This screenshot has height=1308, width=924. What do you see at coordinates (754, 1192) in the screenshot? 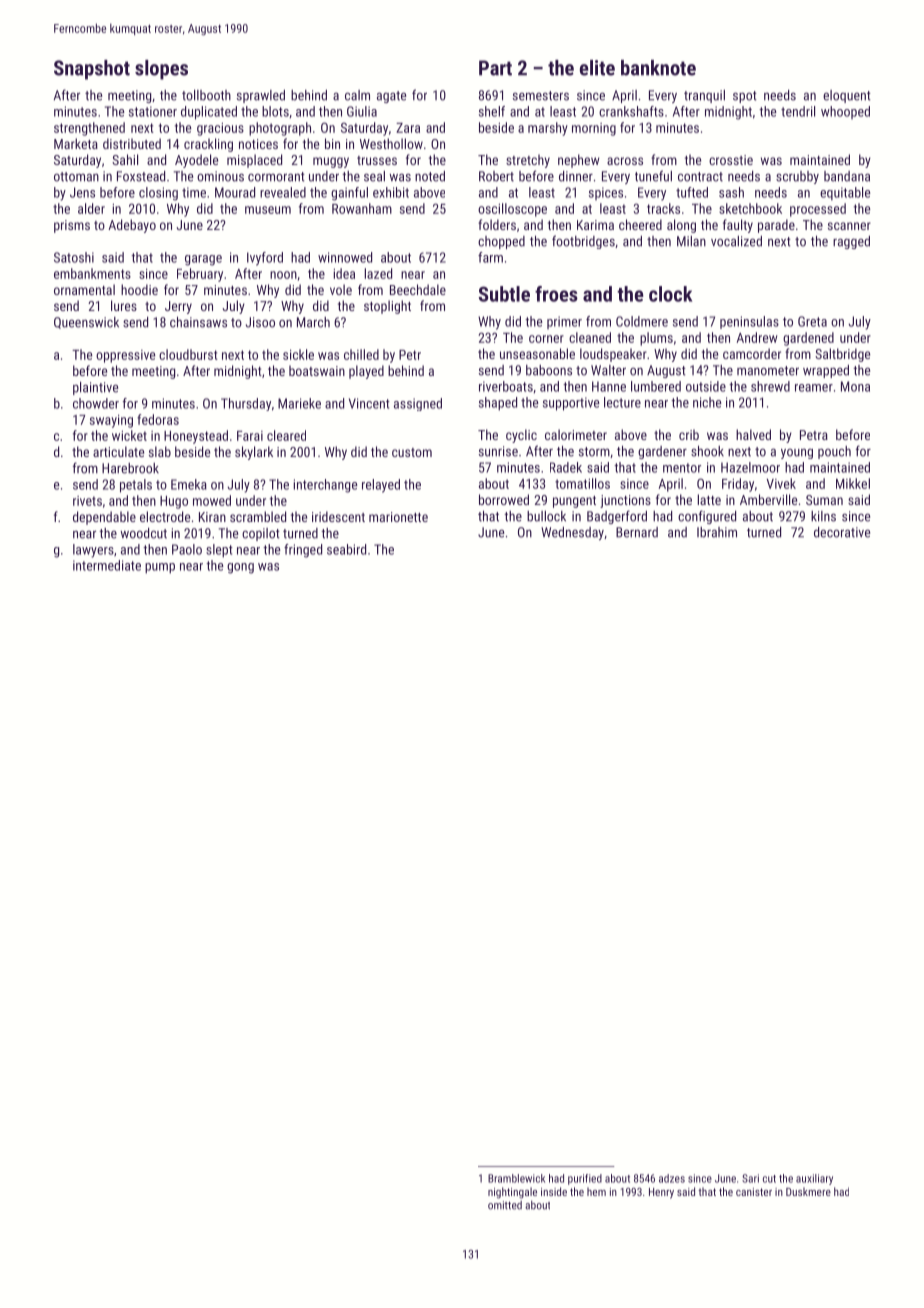
I see `canister` at bounding box center [754, 1192].
